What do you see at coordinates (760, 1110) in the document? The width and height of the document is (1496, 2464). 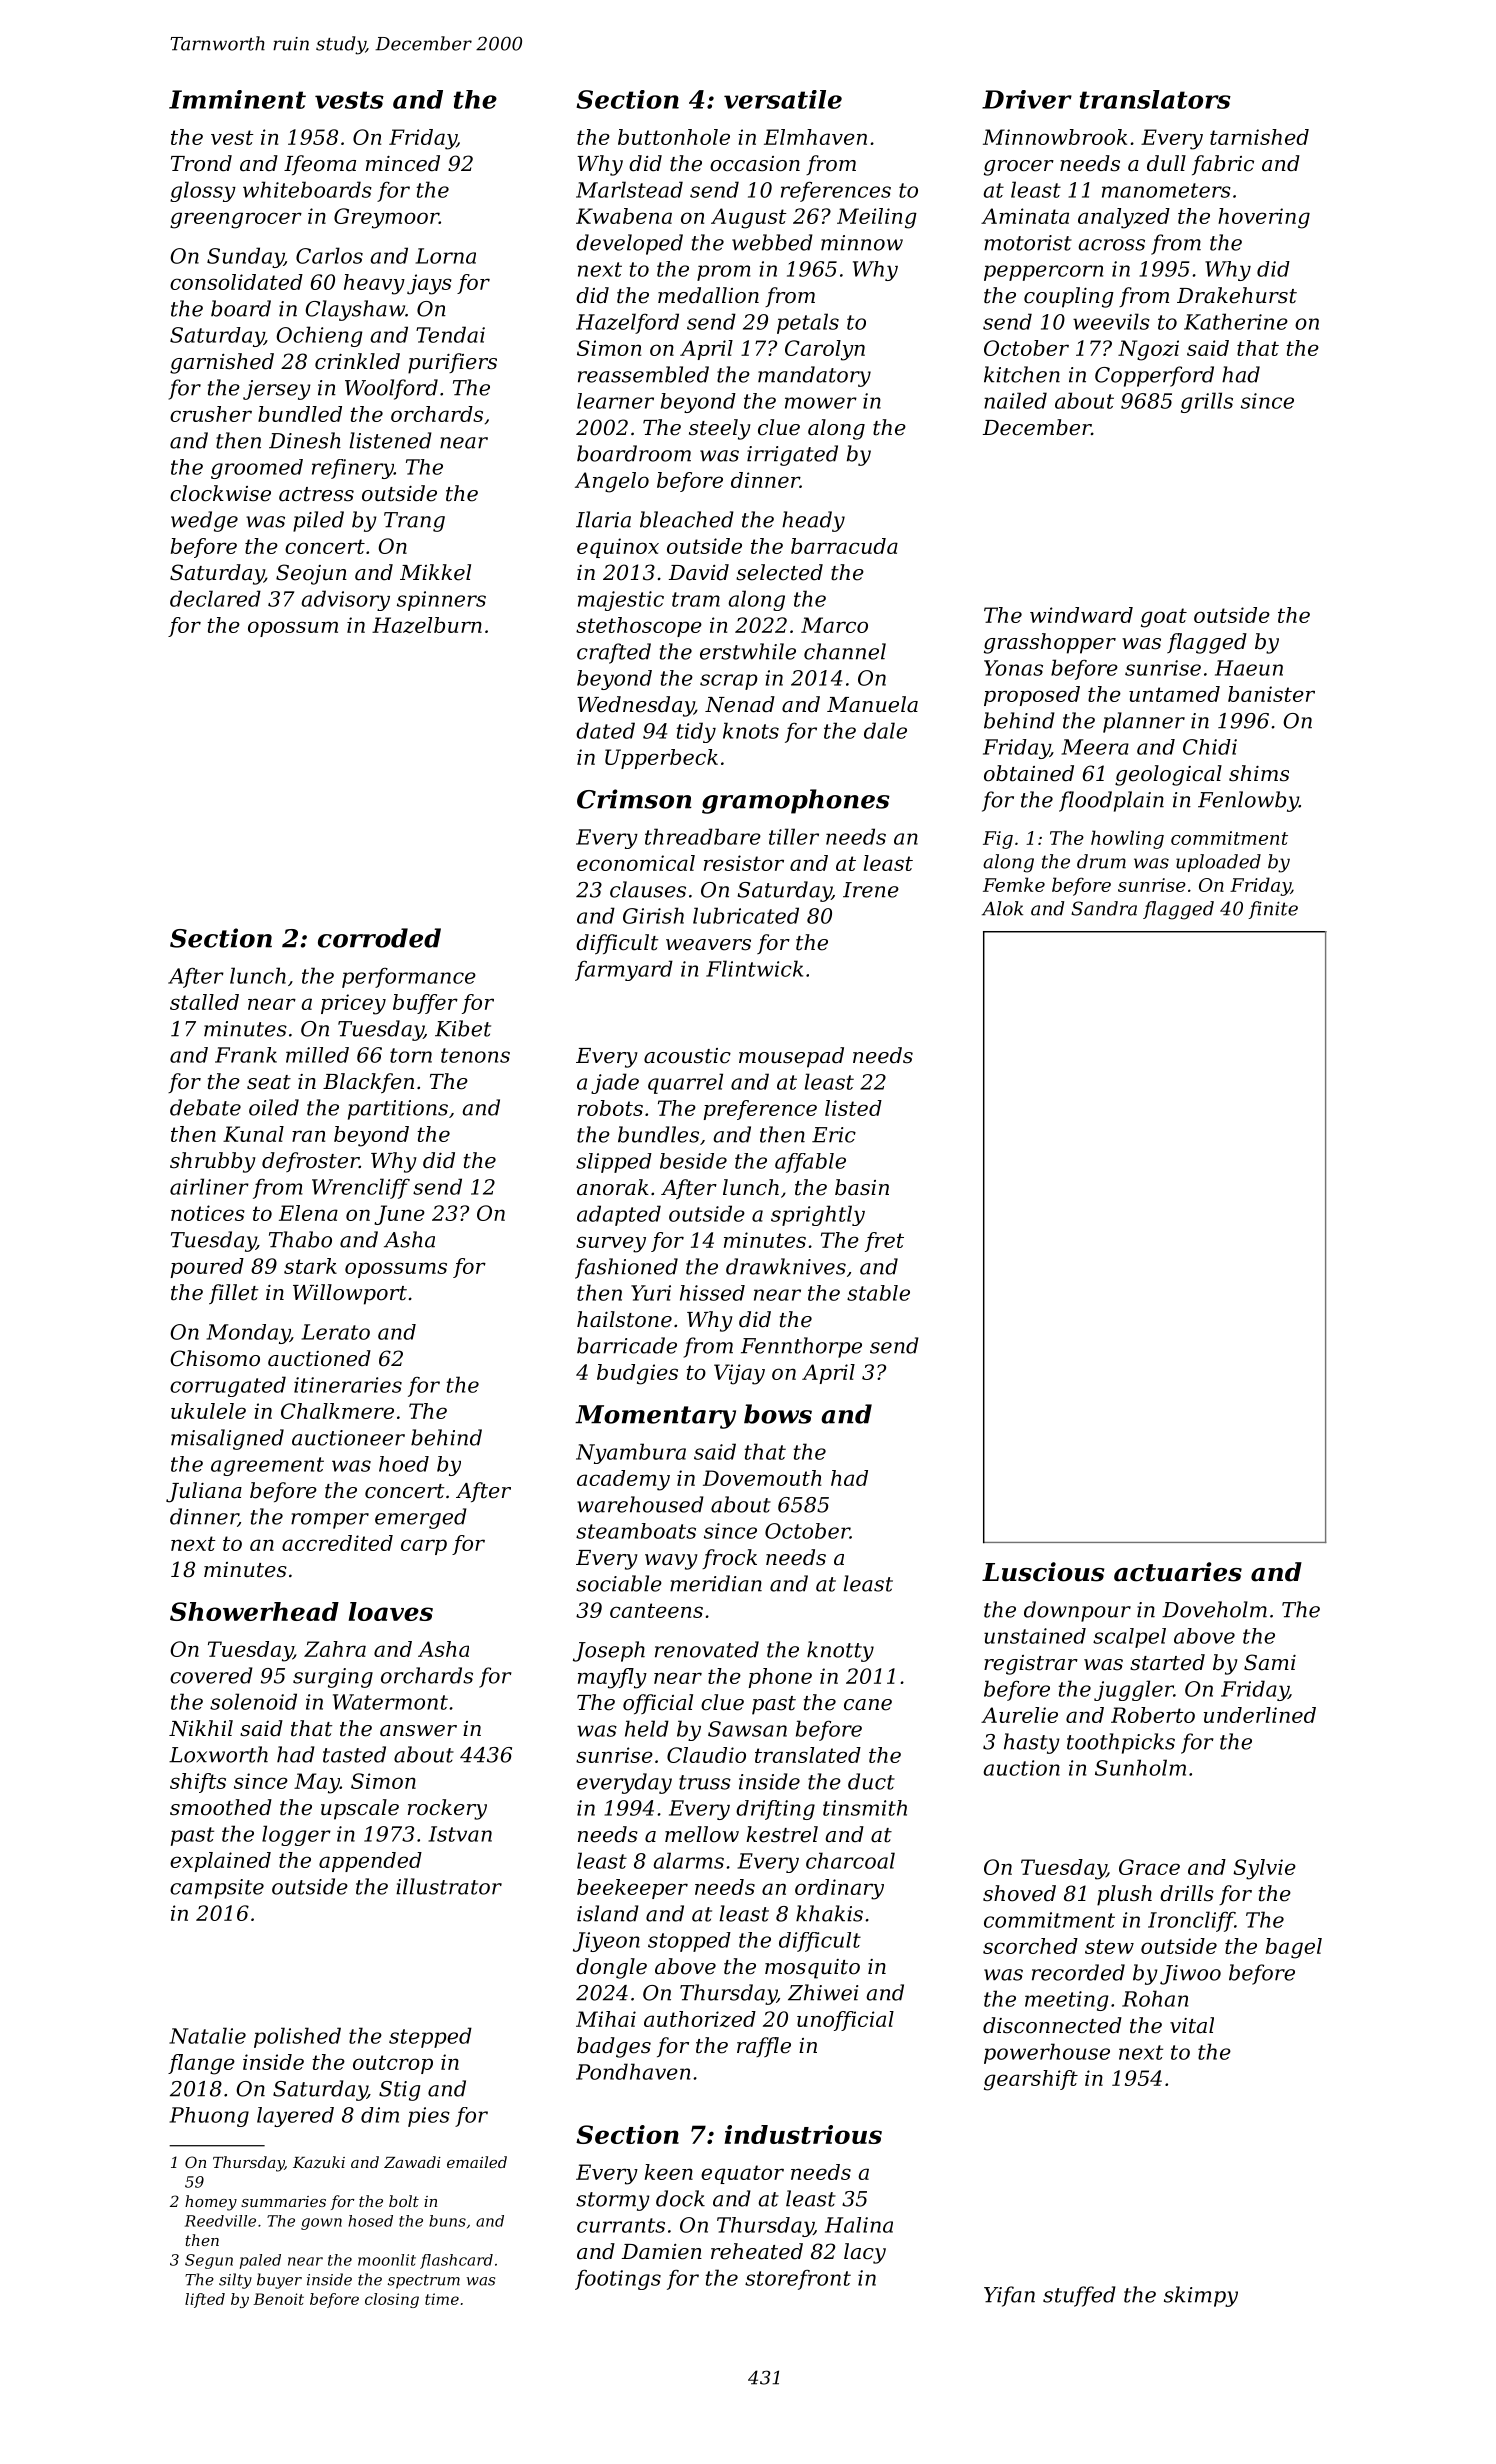 I see `preference` at bounding box center [760, 1110].
